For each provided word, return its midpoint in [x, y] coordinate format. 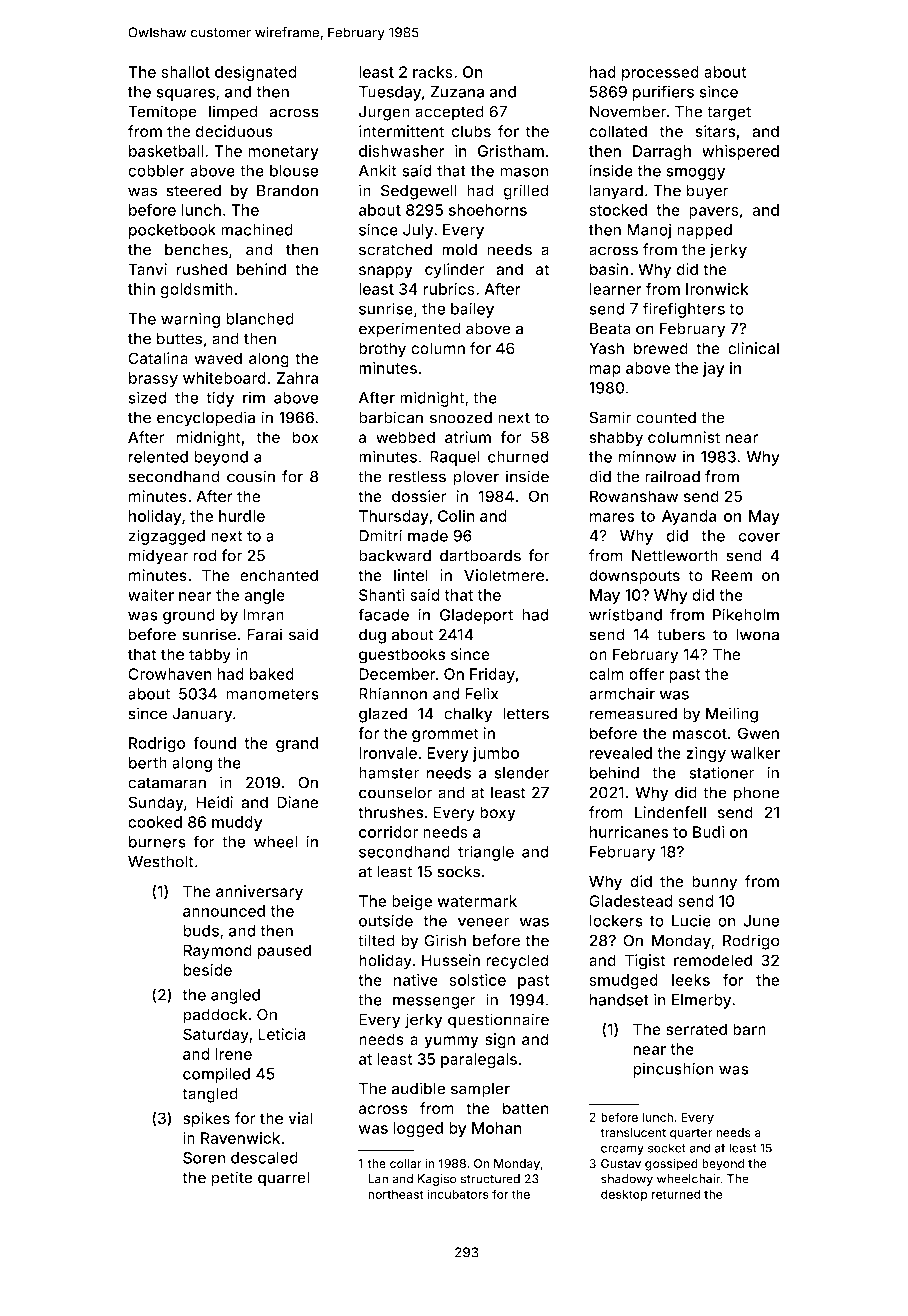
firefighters [684, 310]
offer [646, 673]
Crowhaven [170, 674]
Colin [456, 516]
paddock [215, 1016]
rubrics [449, 289]
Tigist [645, 962]
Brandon [287, 190]
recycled [517, 962]
